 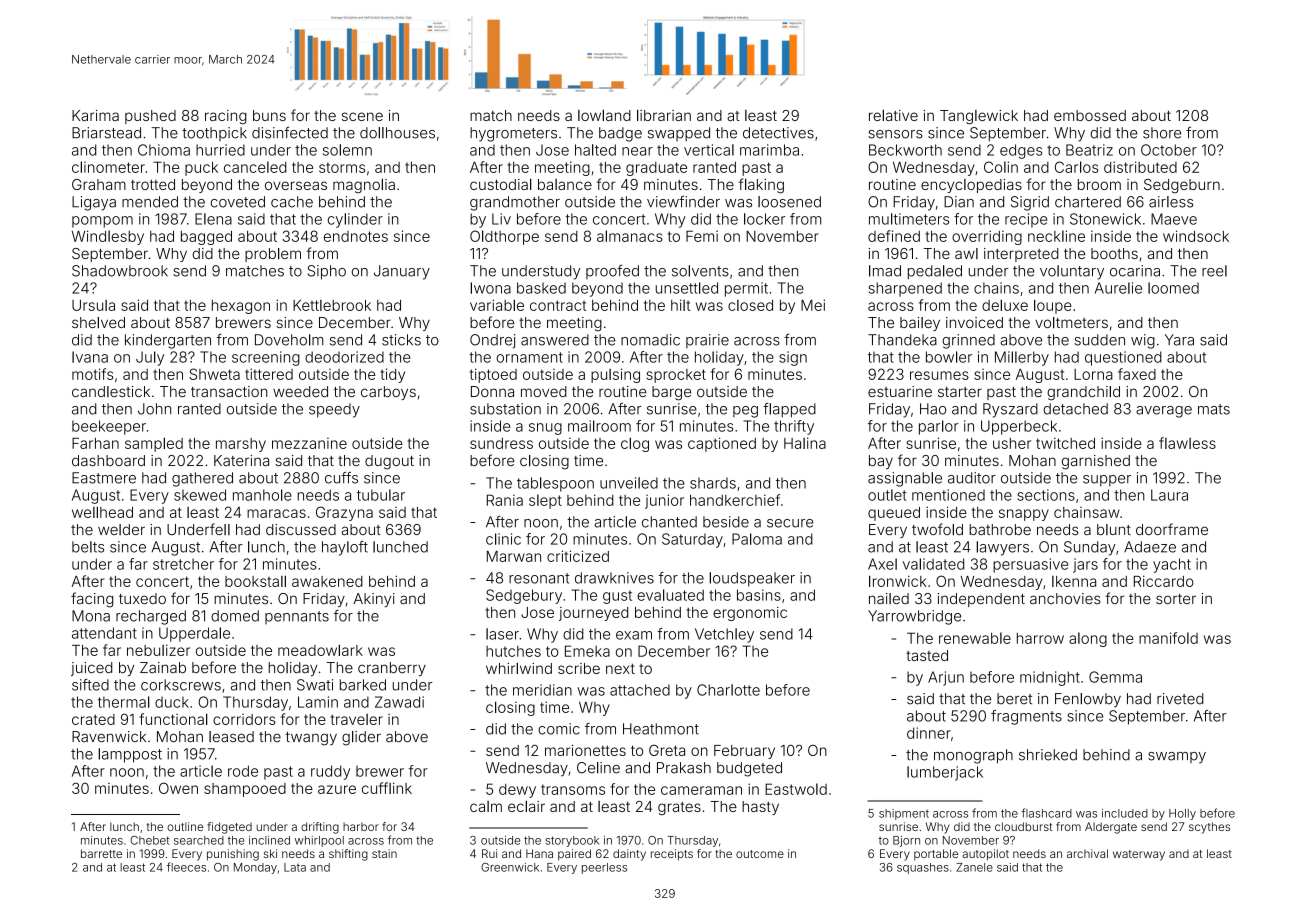 I want to click on encyclopedias, so click(x=971, y=186).
